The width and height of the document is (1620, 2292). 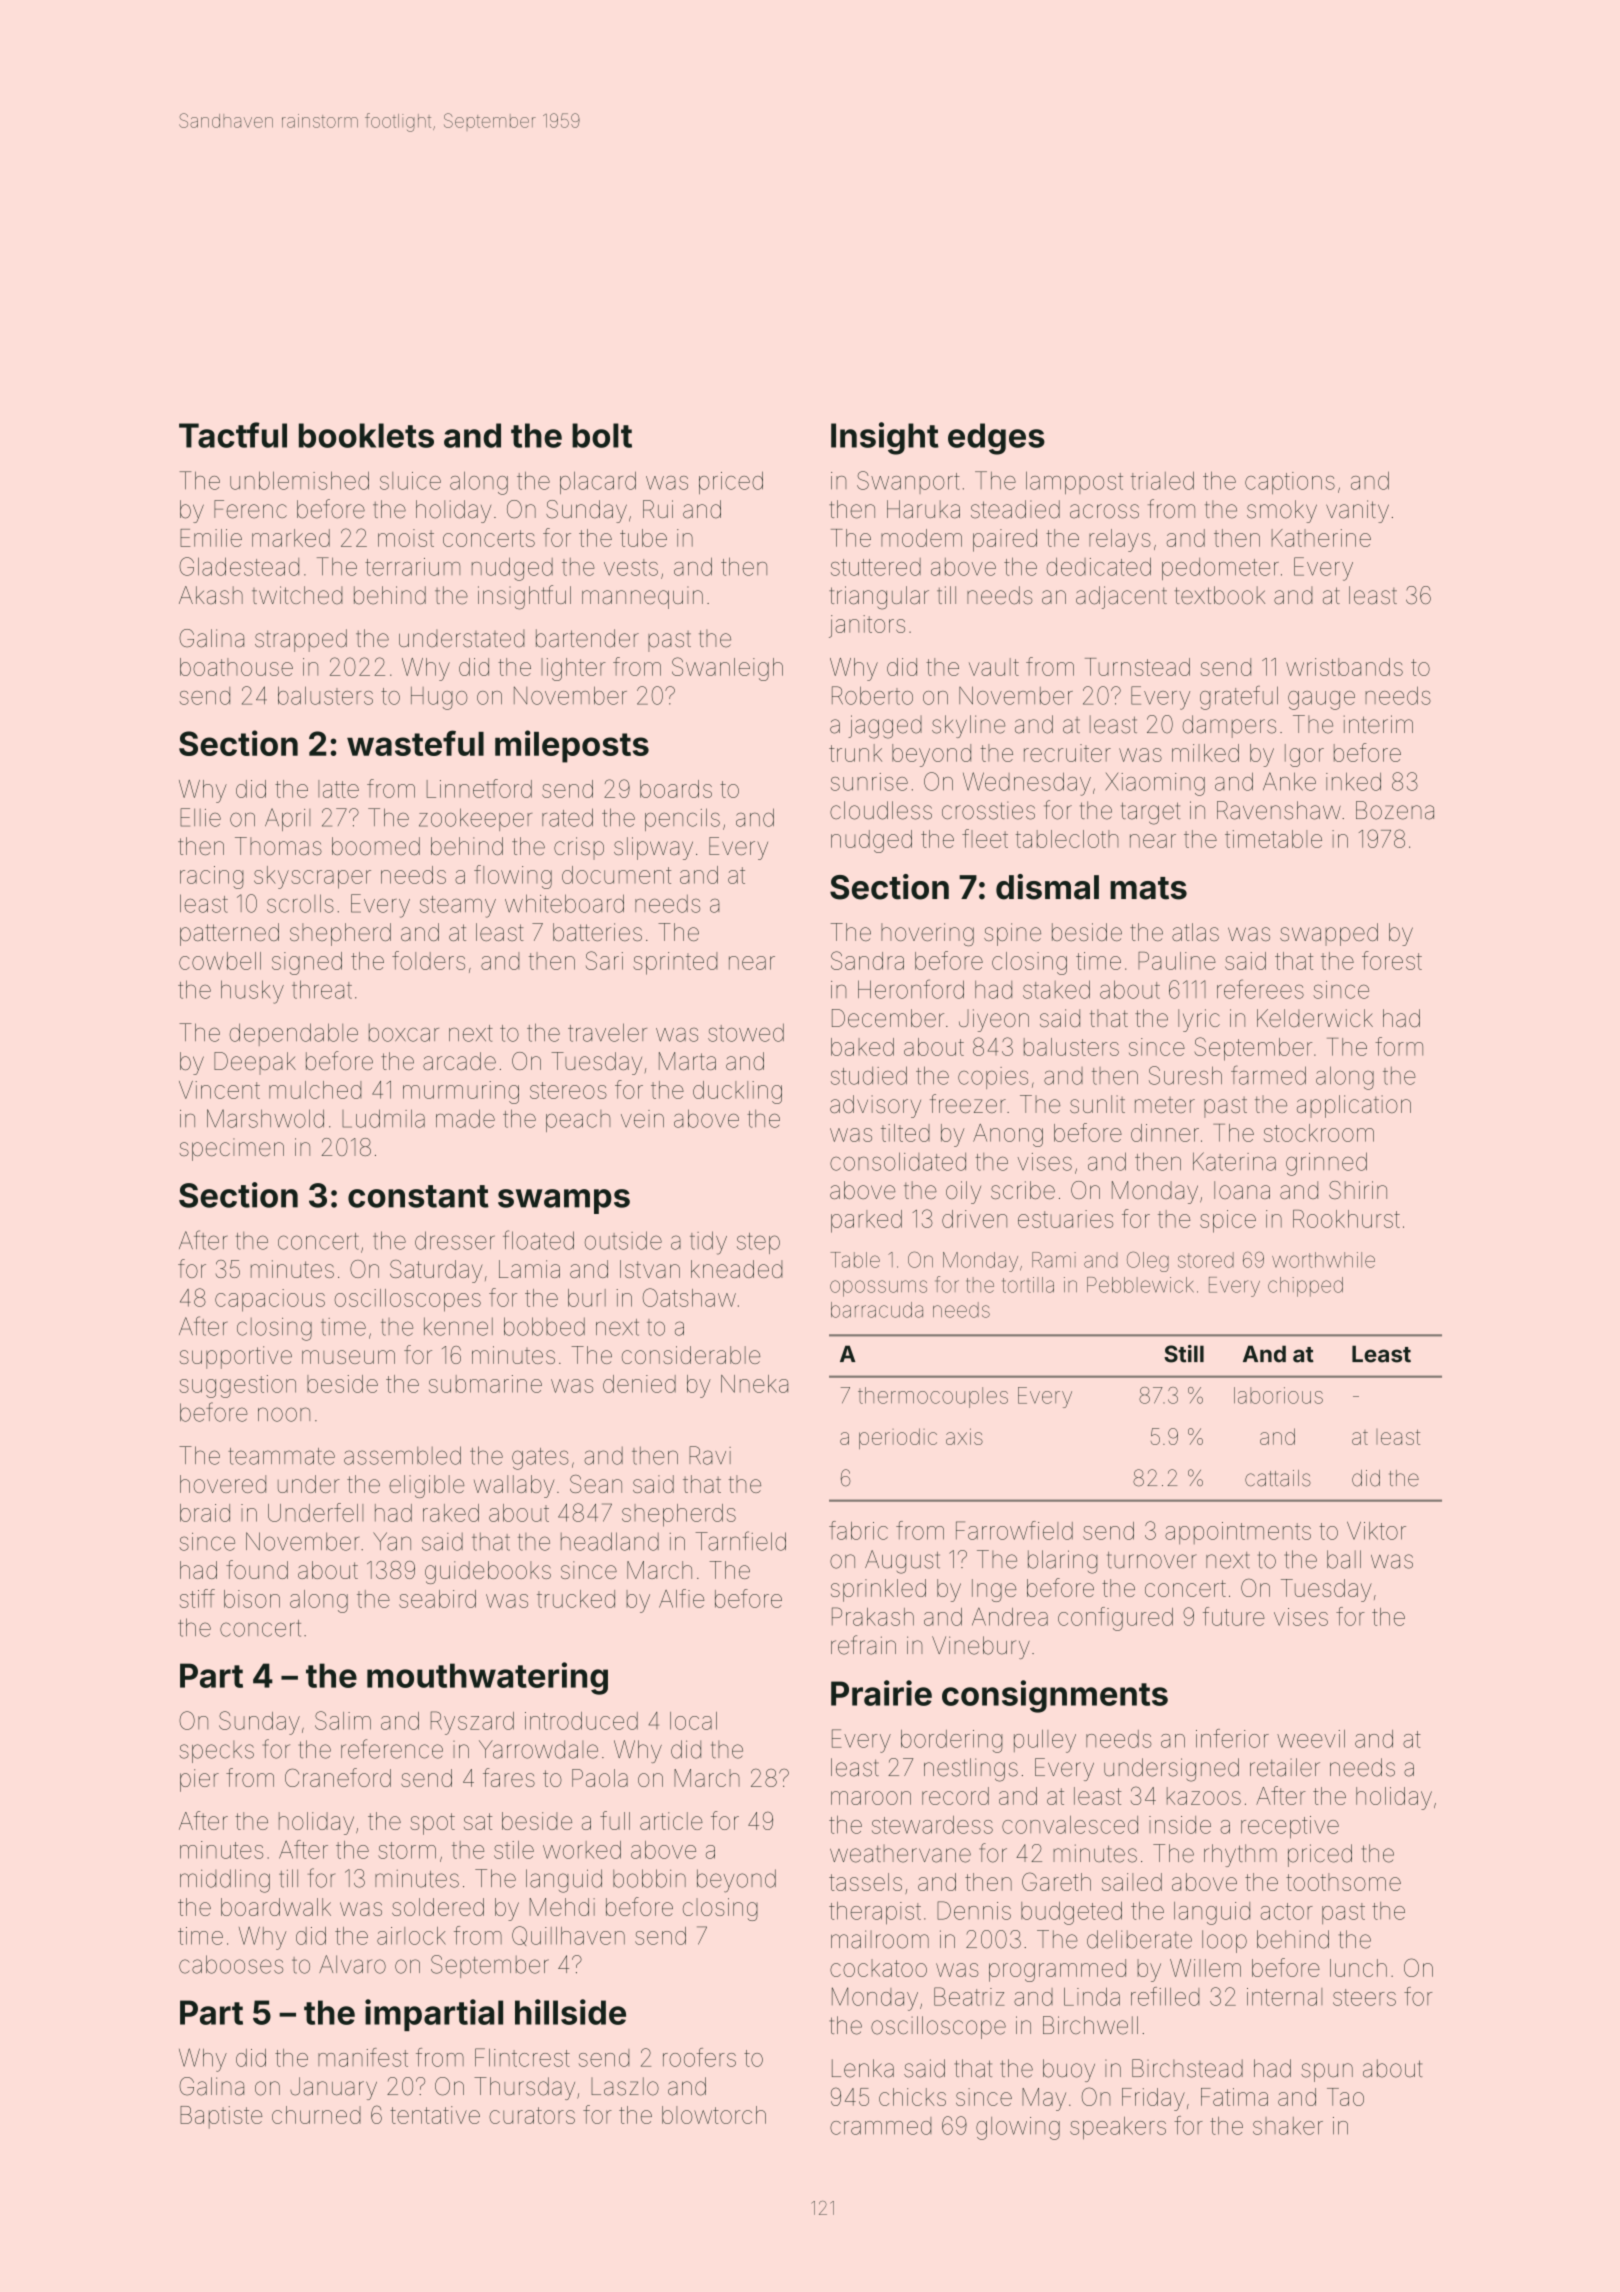 What do you see at coordinates (1044, 2099) in the document?
I see `May` at bounding box center [1044, 2099].
